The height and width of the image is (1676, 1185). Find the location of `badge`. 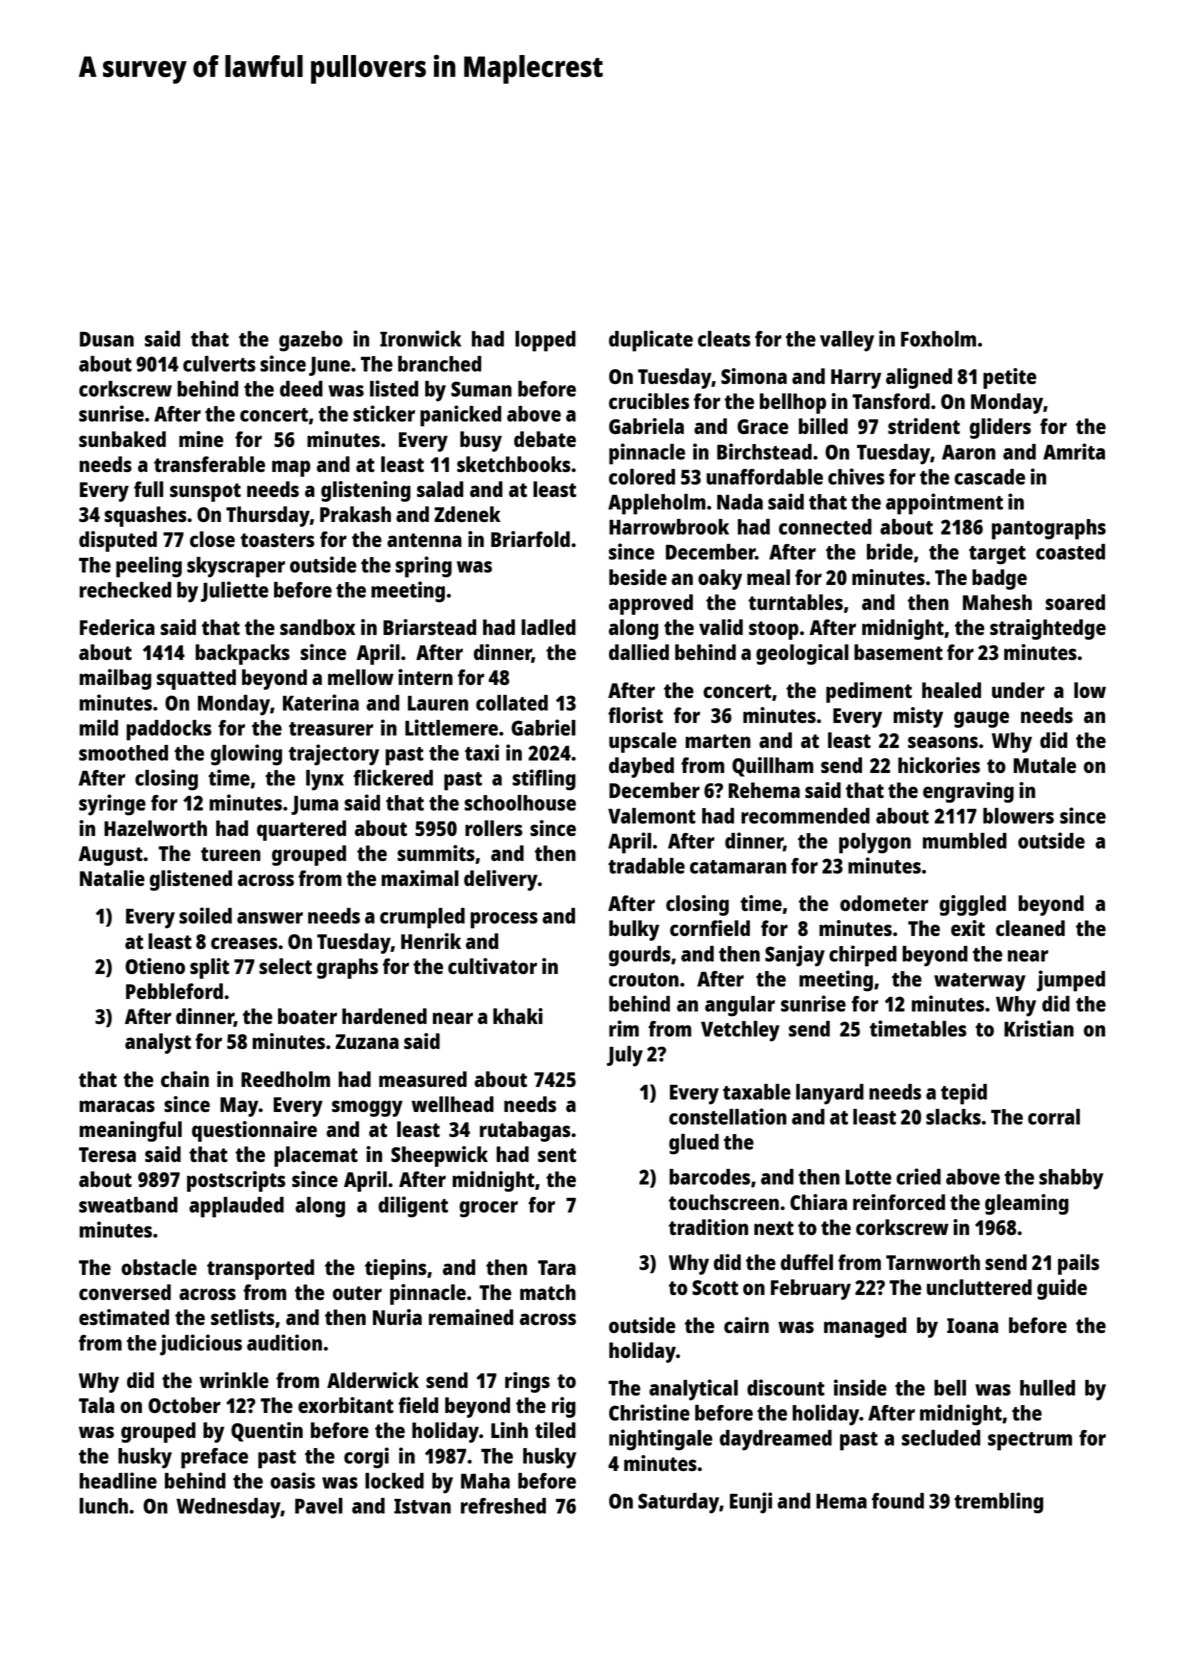

badge is located at coordinates (999, 579).
